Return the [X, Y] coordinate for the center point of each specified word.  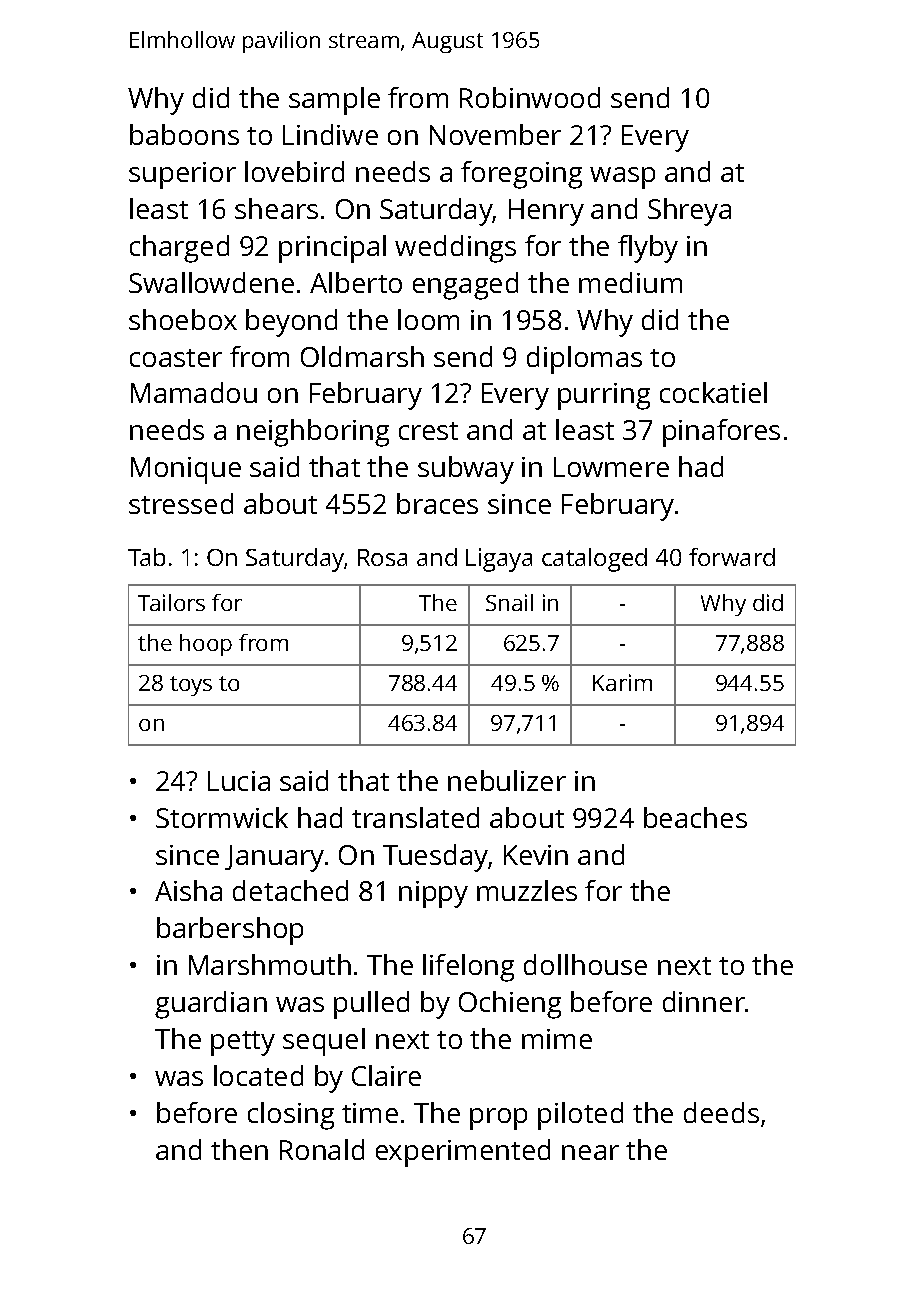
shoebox [183, 319]
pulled [371, 1005]
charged [179, 249]
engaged [465, 286]
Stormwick [222, 817]
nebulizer [507, 780]
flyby [648, 249]
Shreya [689, 212]
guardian [211, 1005]
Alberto [356, 282]
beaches [695, 817]
